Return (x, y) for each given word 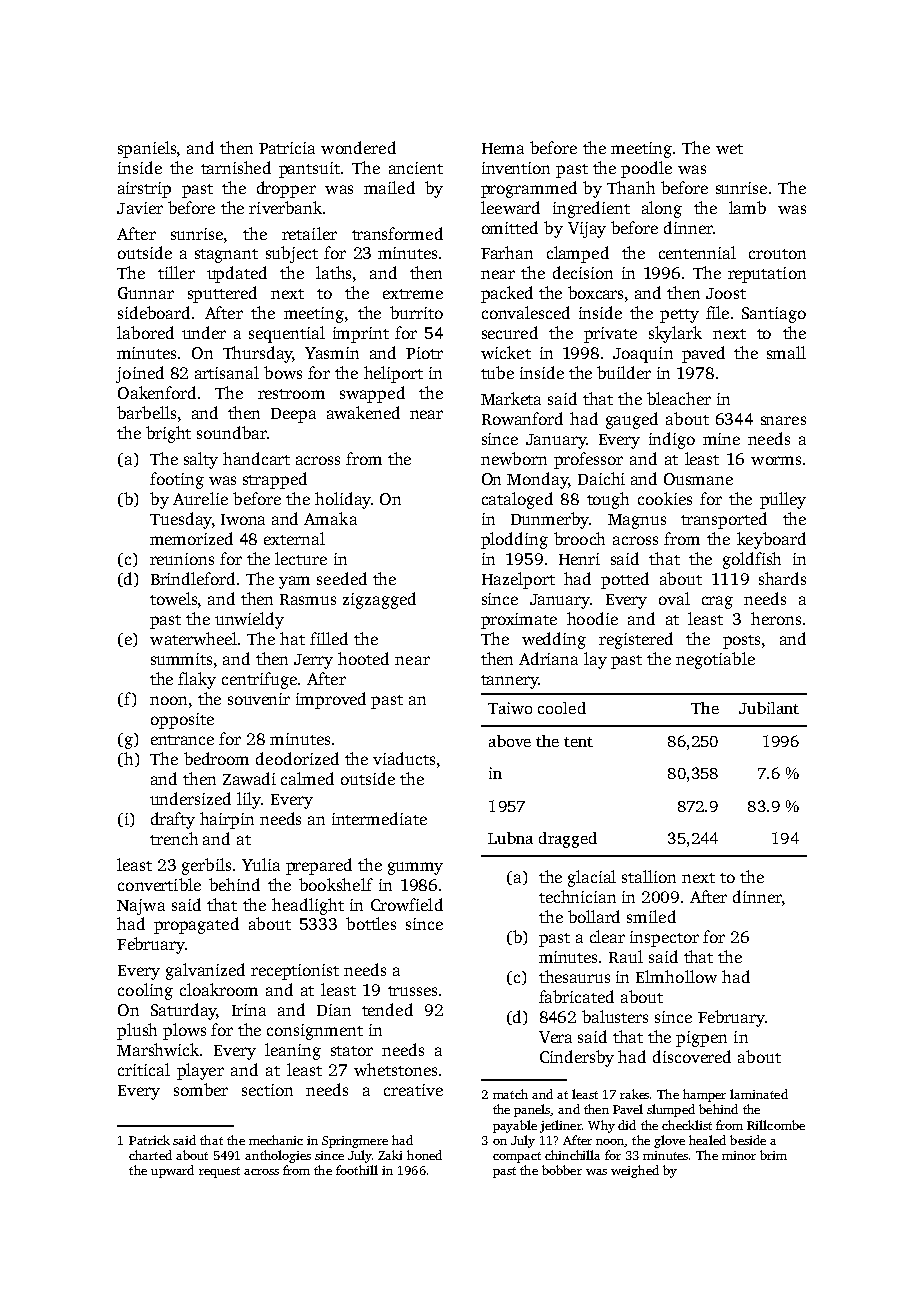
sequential (287, 334)
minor (739, 1155)
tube (497, 372)
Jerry (313, 661)
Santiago (774, 315)
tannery (510, 682)
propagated (196, 925)
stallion (649, 876)
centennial (697, 252)
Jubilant (769, 708)
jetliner (561, 1126)
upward (172, 1171)
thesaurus (574, 976)
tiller (176, 272)
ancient (416, 168)
